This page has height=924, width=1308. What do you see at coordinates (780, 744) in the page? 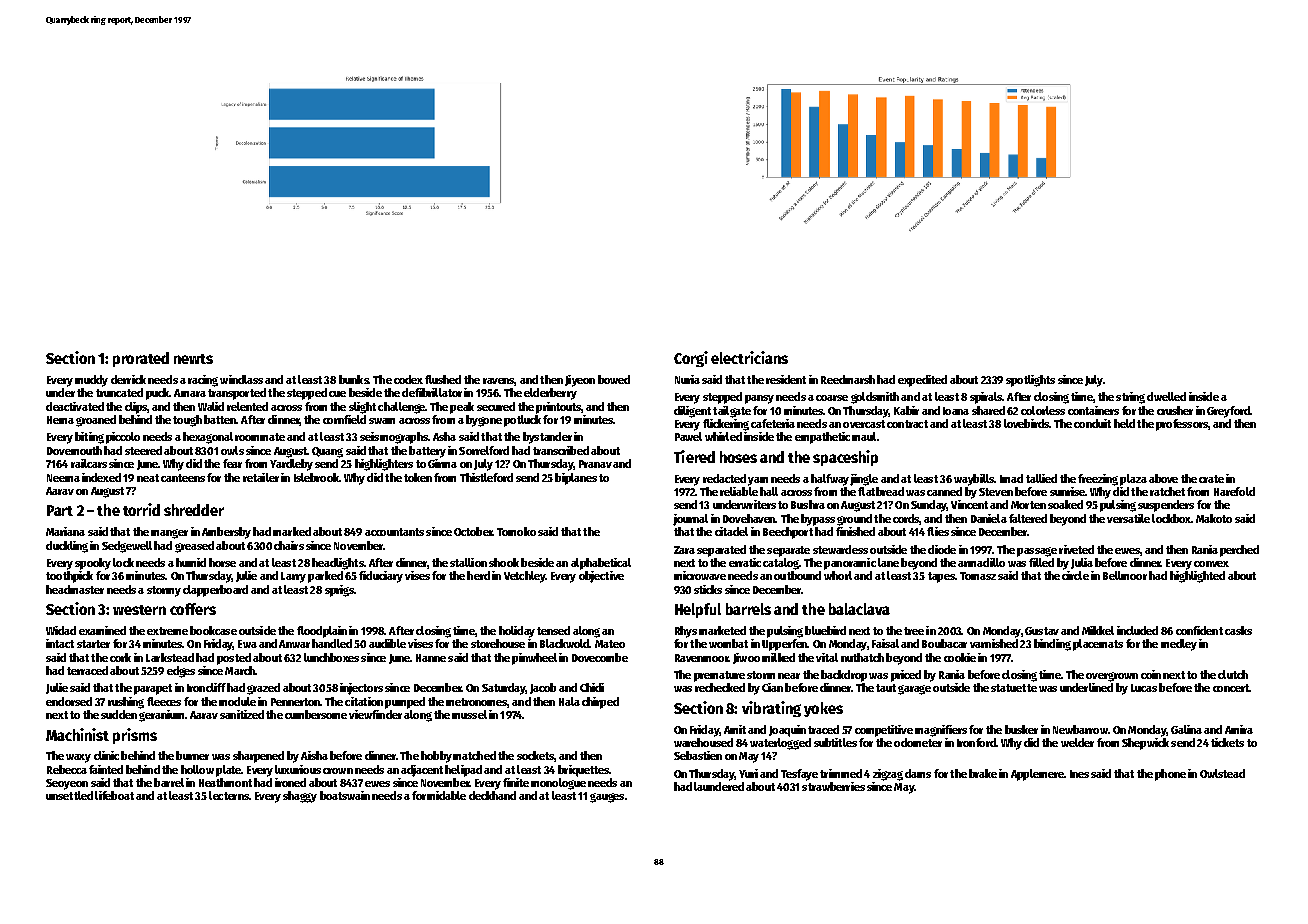
I see `waterlogged` at bounding box center [780, 744].
